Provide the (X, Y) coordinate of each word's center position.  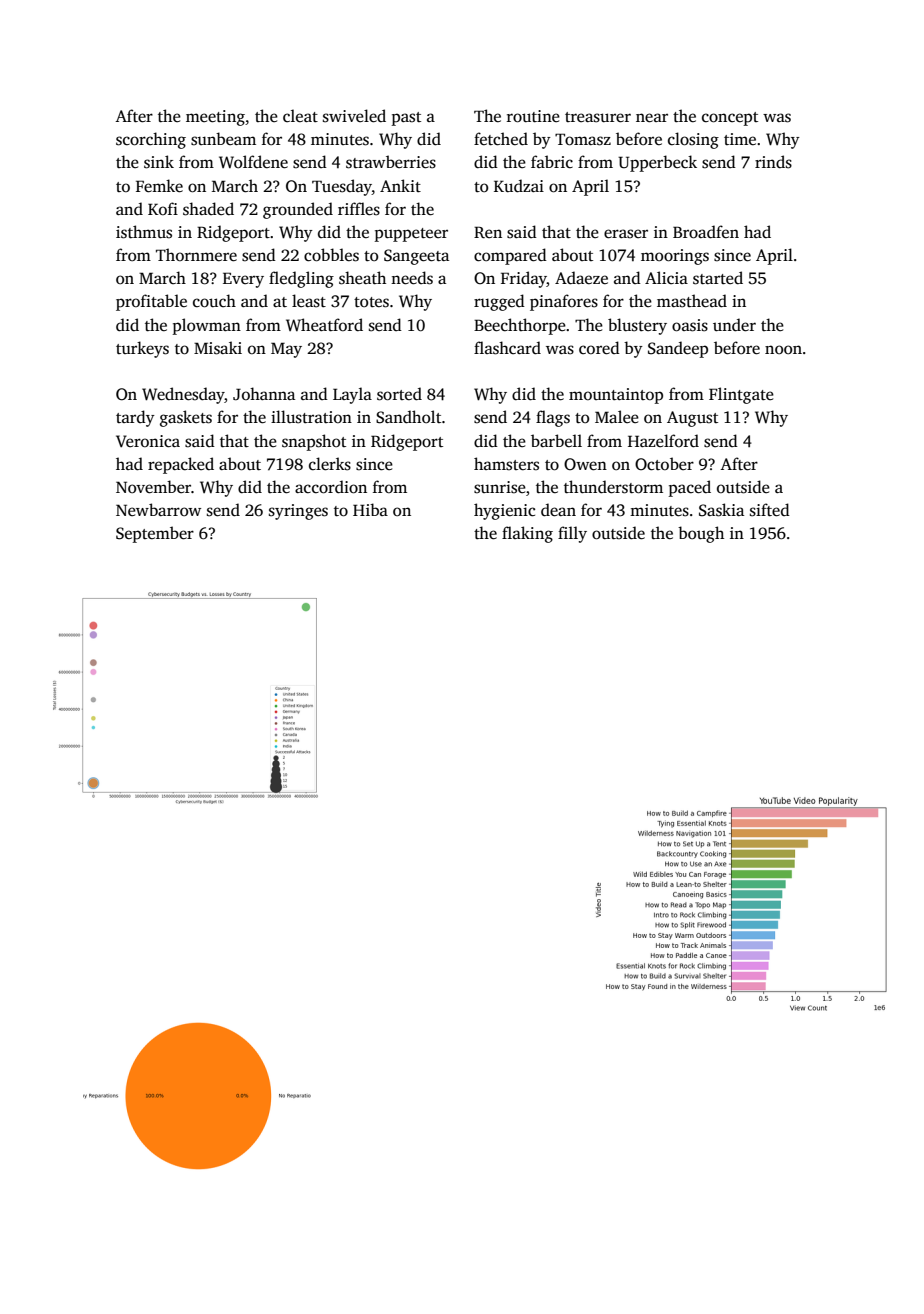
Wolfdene (253, 162)
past (406, 119)
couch (214, 301)
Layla (352, 395)
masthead (692, 301)
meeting (215, 118)
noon (783, 349)
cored (599, 348)
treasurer (598, 117)
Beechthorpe (520, 326)
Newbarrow (158, 509)
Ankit (400, 185)
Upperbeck (657, 163)
